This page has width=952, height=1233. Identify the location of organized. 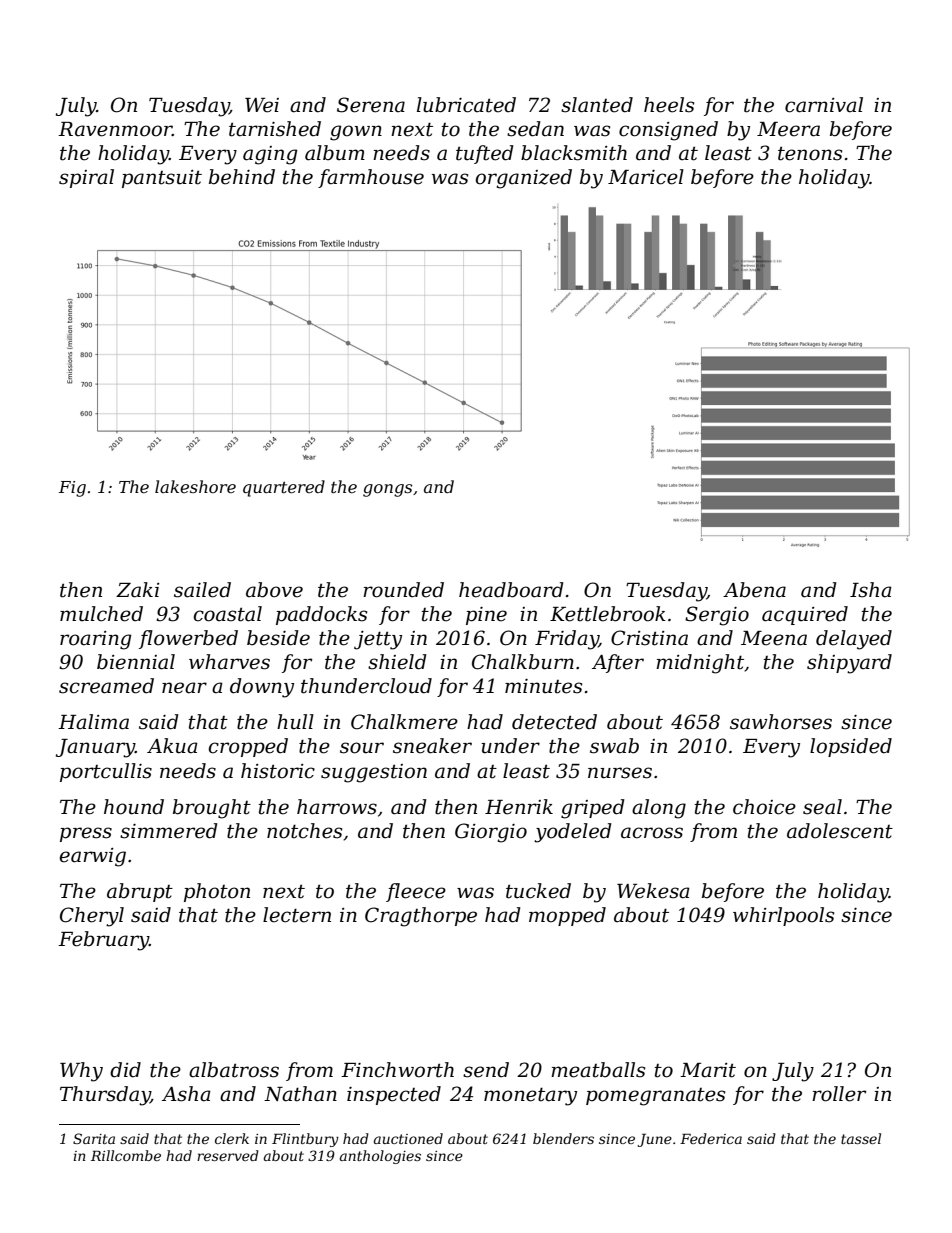
(524, 179).
